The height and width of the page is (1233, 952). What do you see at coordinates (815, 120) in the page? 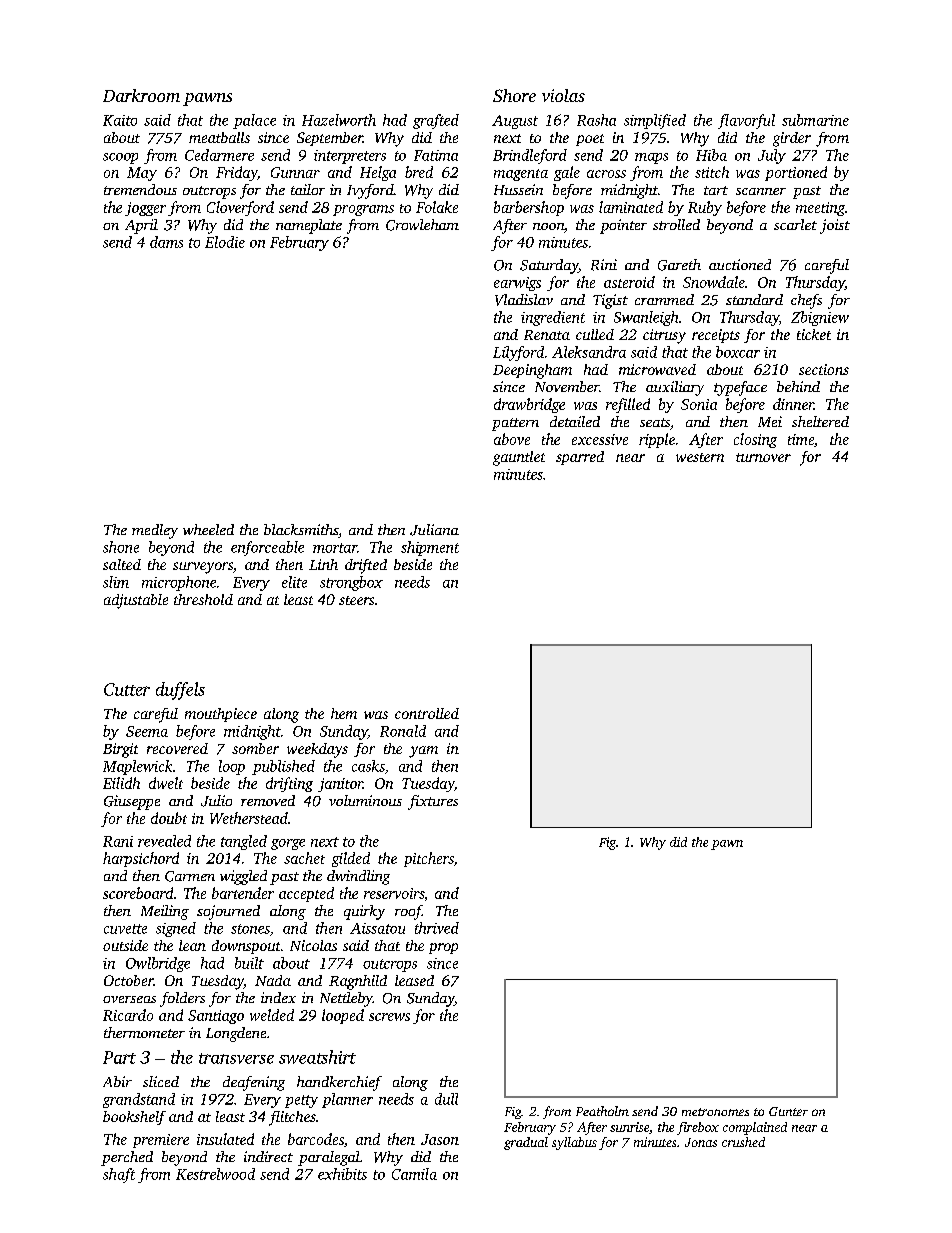
I see `submarine` at bounding box center [815, 120].
